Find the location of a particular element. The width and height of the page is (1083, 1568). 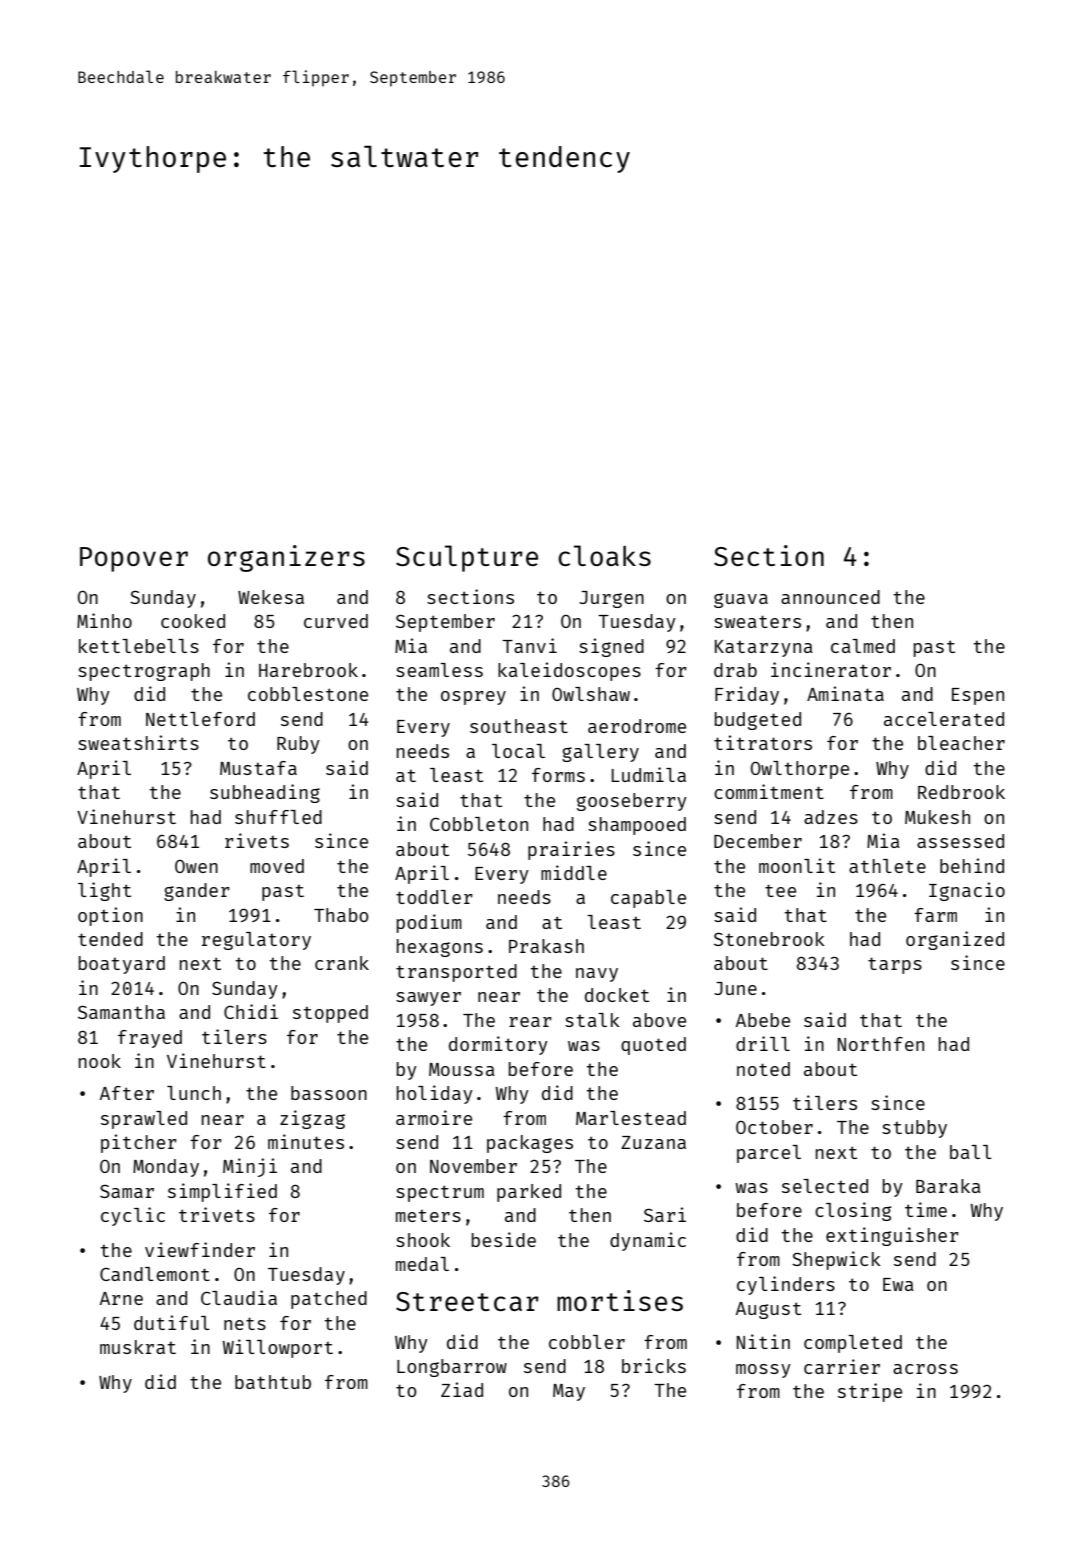

osprey is located at coordinates (473, 698).
